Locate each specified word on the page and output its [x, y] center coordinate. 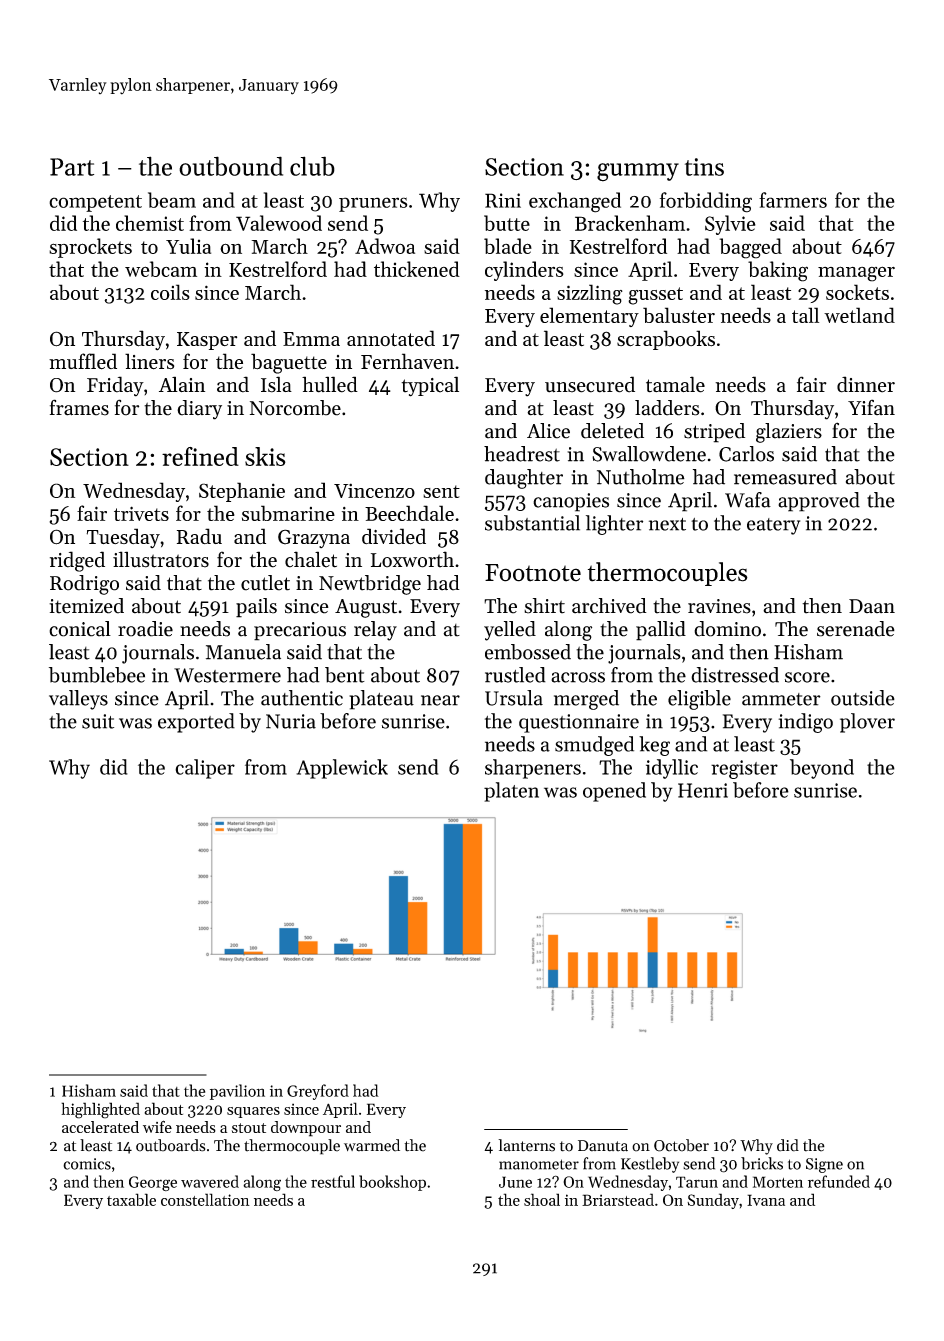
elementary [589, 317]
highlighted [100, 1110]
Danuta [603, 1146]
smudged [594, 746]
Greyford [318, 1092]
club [312, 166]
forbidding [706, 202]
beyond [822, 769]
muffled [83, 361]
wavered [210, 1181]
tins [704, 167]
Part [72, 167]
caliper [205, 769]
